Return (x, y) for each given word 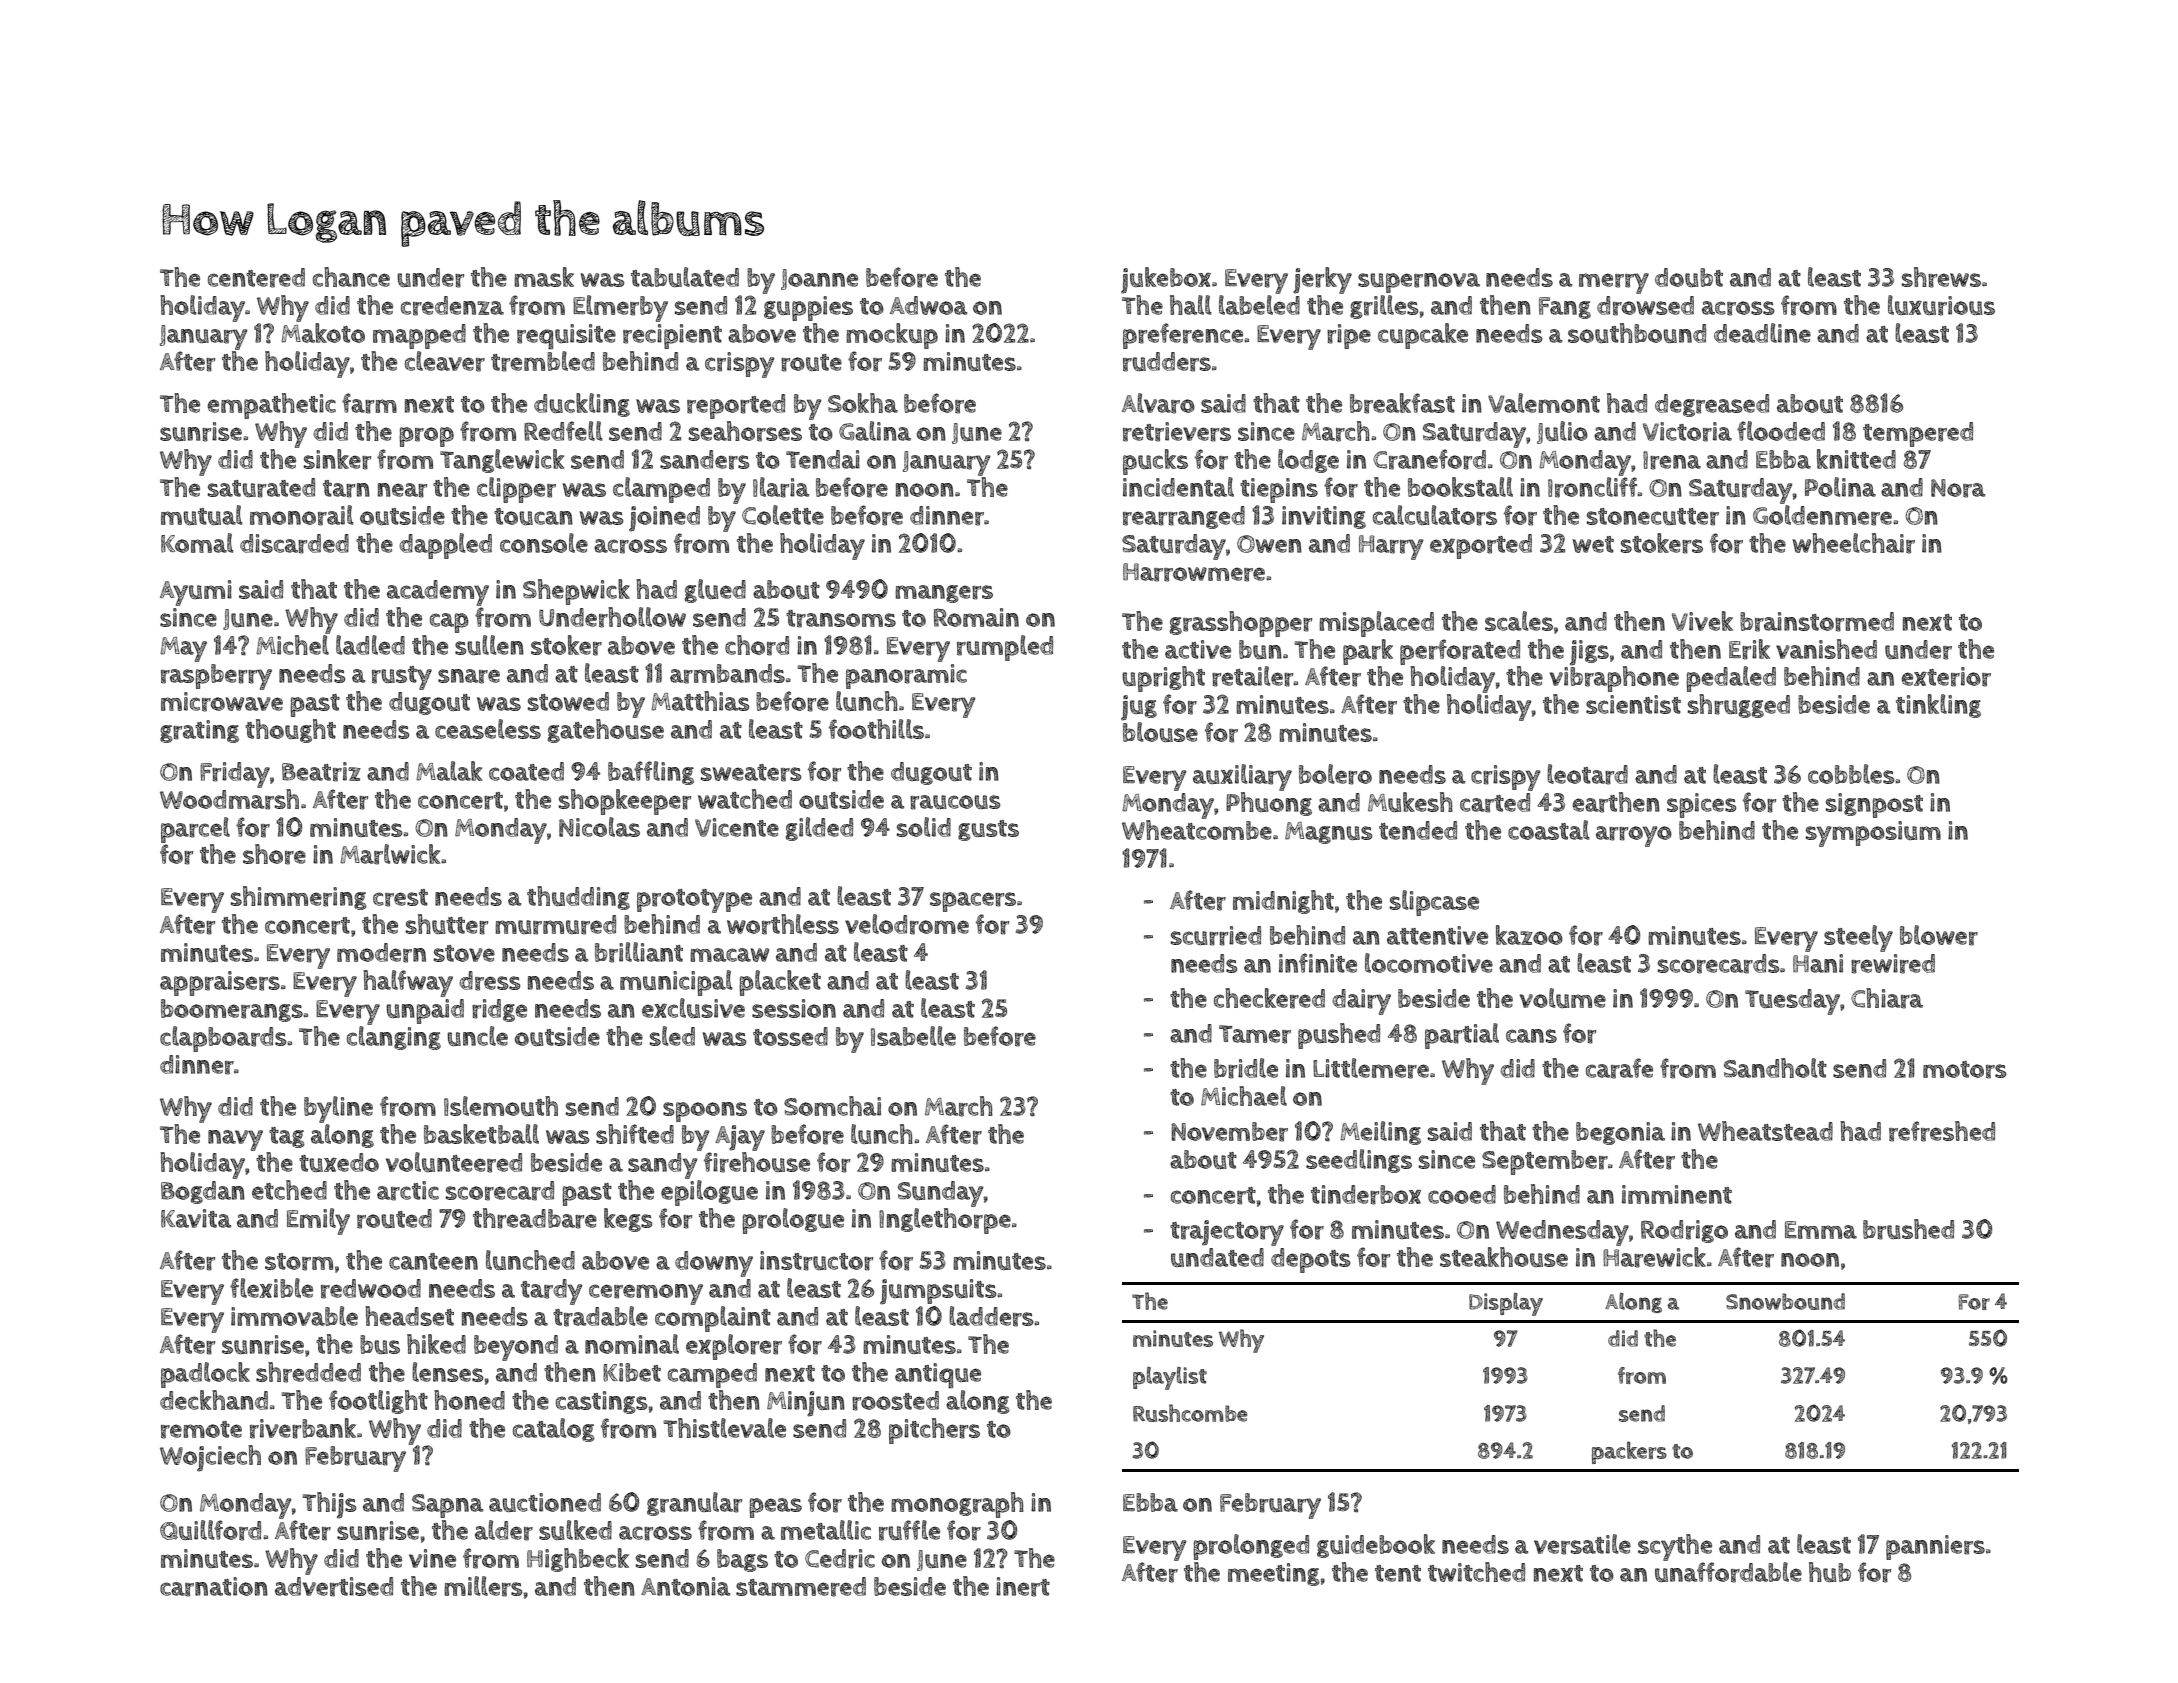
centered (256, 278)
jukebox (1166, 280)
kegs (628, 1220)
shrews (1941, 277)
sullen (489, 645)
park (1368, 652)
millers (483, 1586)
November (1229, 1132)
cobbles (1851, 774)
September (1545, 1162)
